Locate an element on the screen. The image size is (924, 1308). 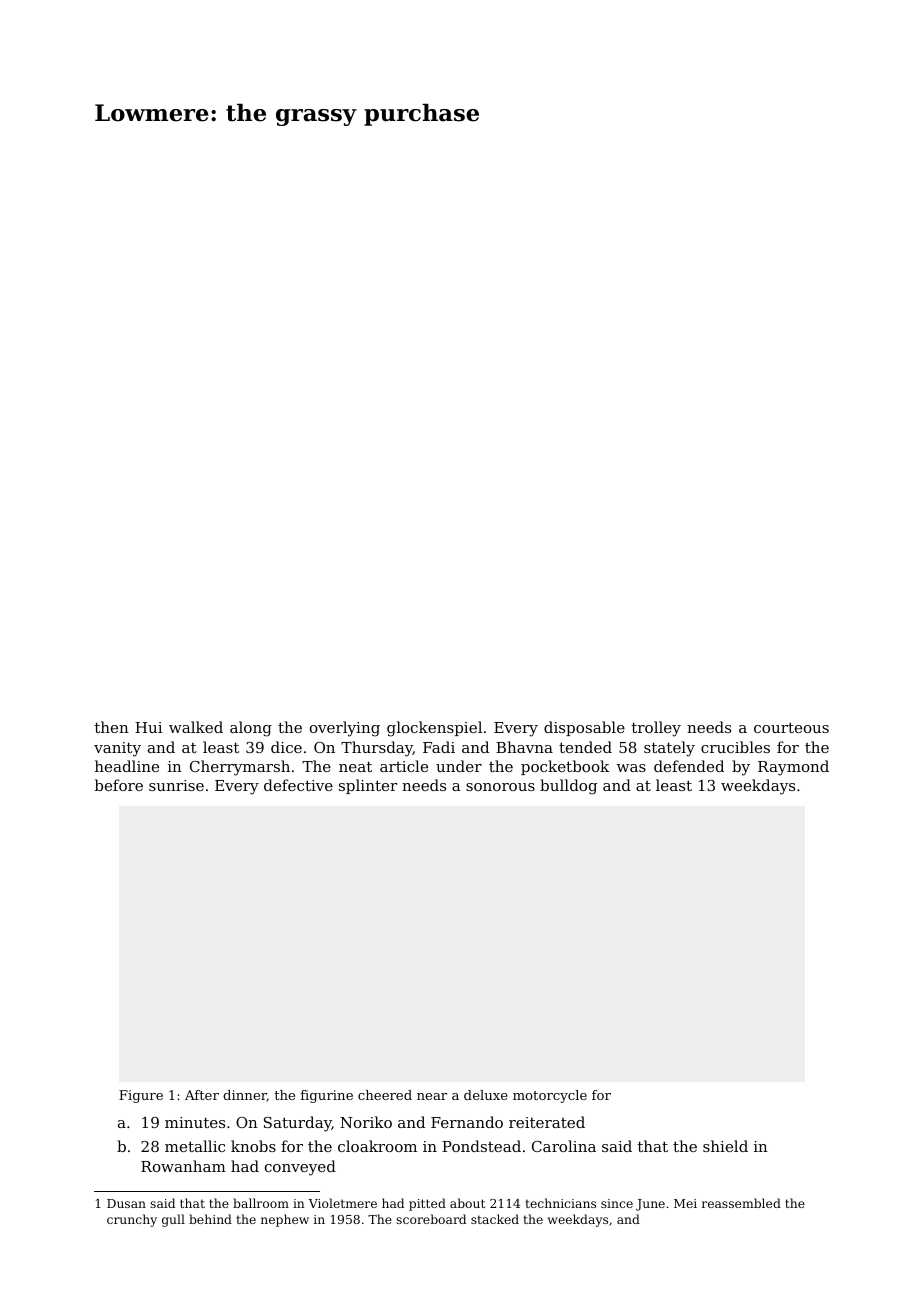
walked is located at coordinates (196, 727).
